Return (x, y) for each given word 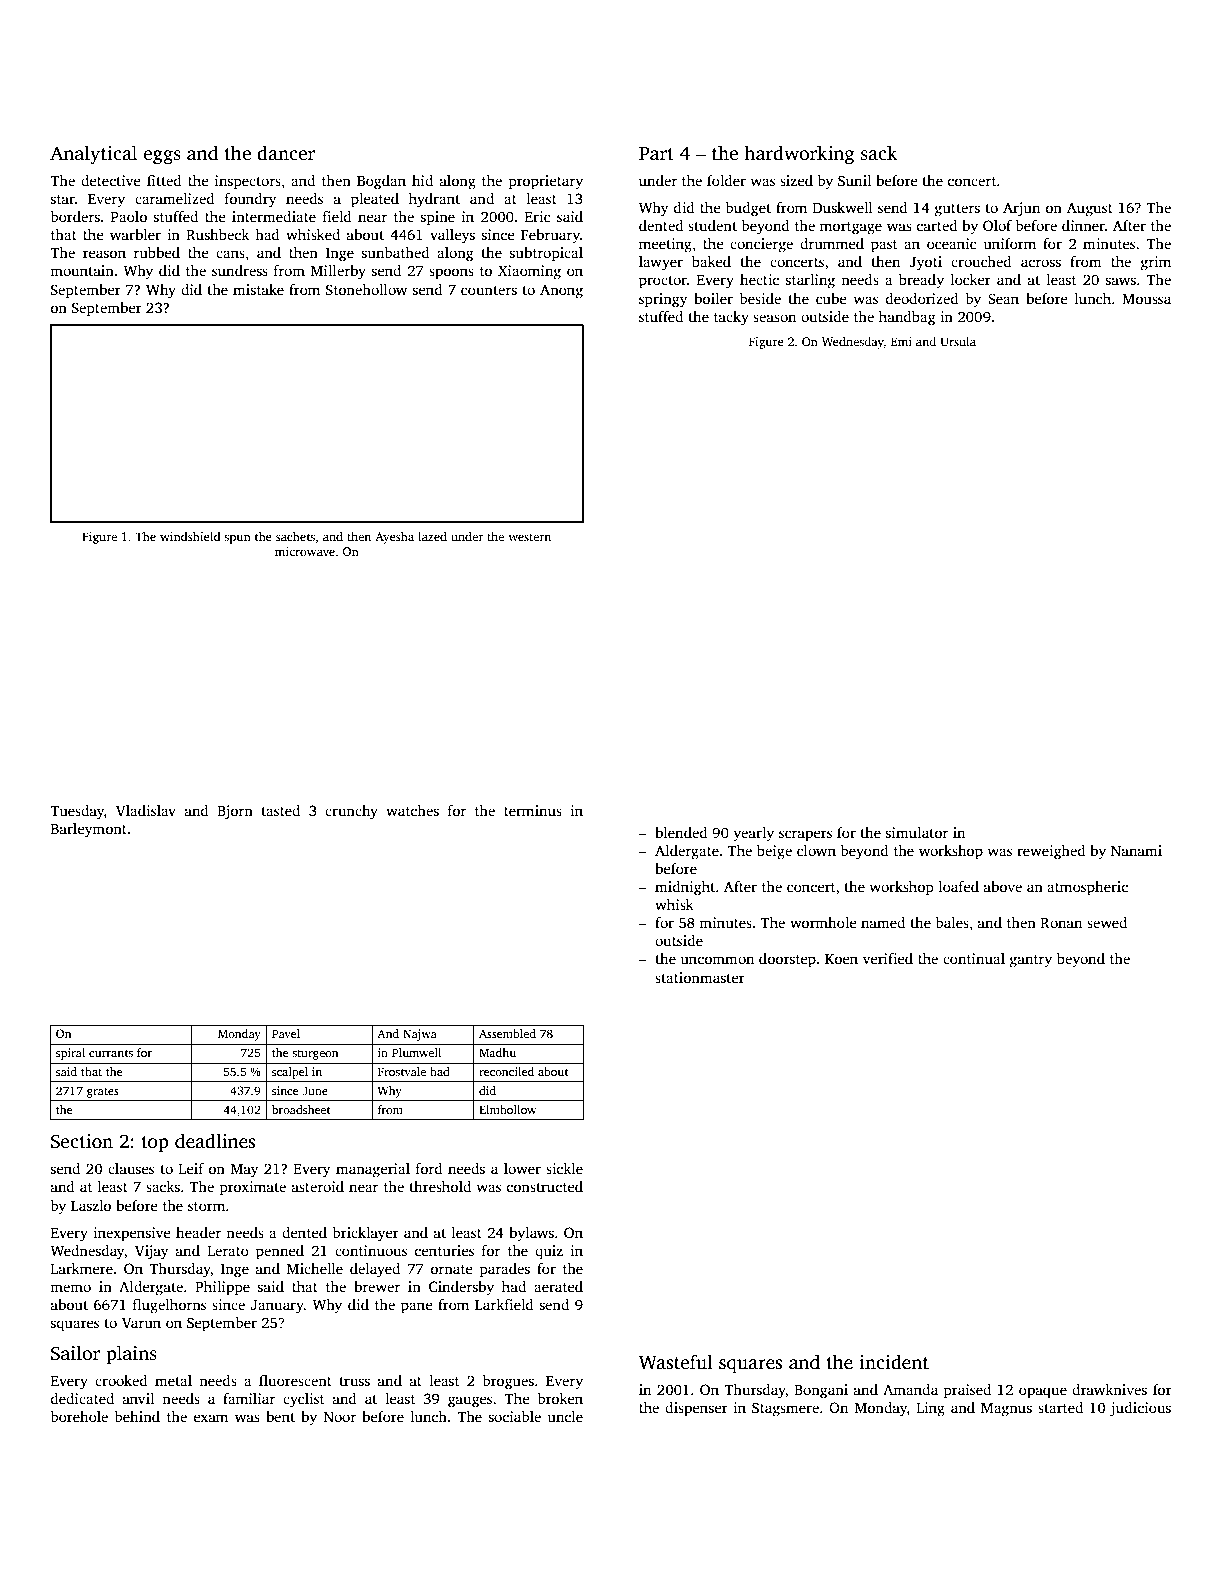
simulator (917, 832)
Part (656, 154)
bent (280, 1416)
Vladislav (146, 810)
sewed (1107, 922)
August (1090, 209)
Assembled (507, 1033)
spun (237, 539)
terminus (533, 810)
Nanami (1136, 850)
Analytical (93, 155)
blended (681, 832)
